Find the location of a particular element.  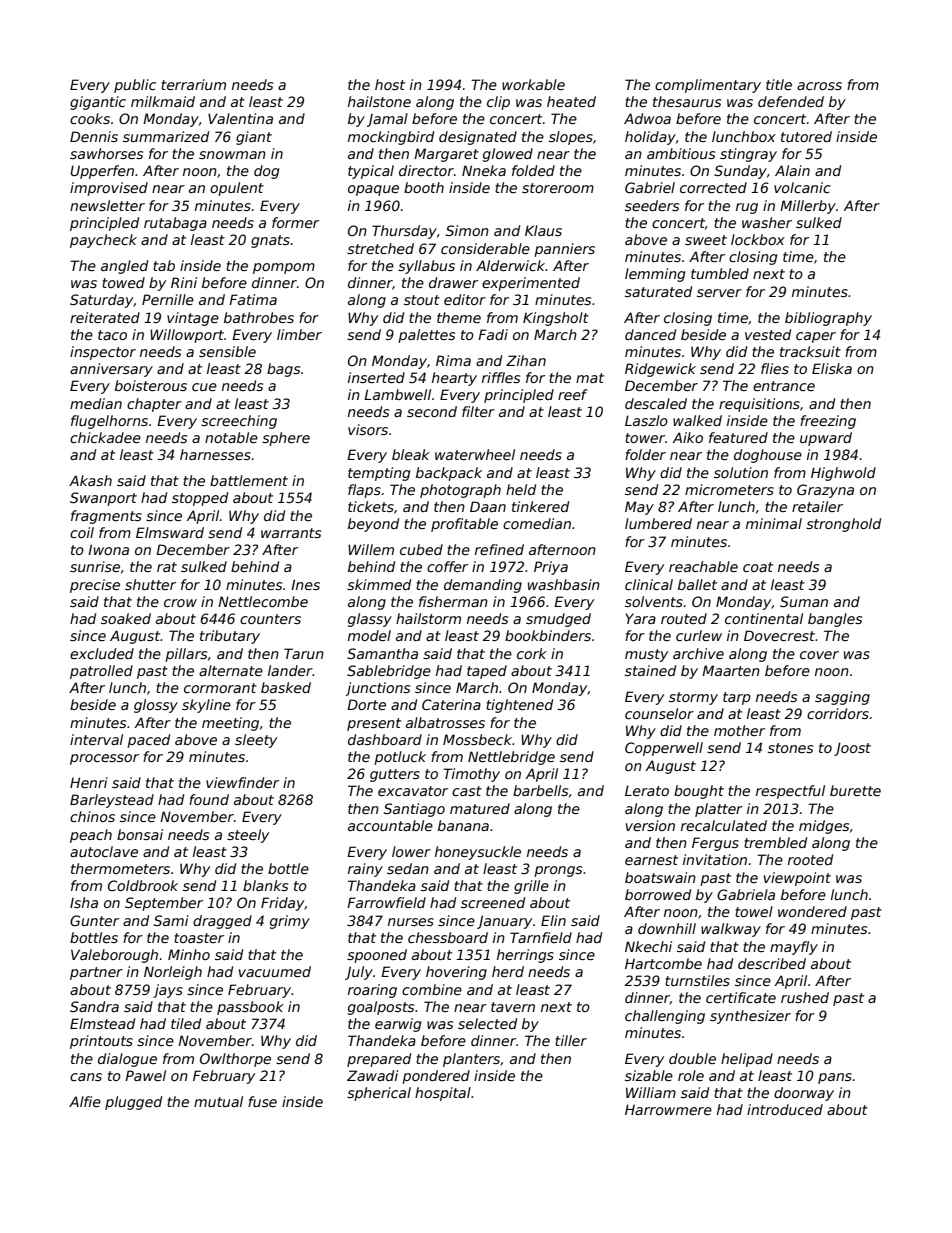

reiterated is located at coordinates (105, 317).
